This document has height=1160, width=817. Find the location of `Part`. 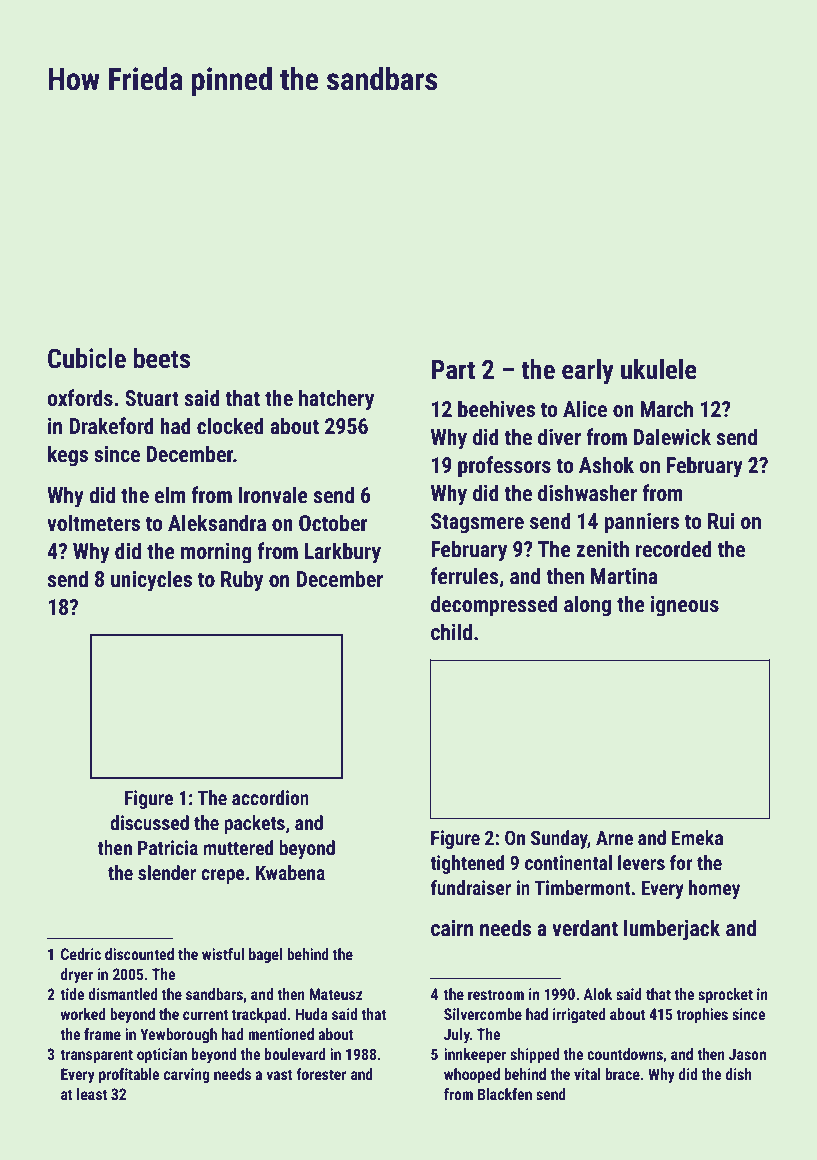

Part is located at coordinates (453, 370).
